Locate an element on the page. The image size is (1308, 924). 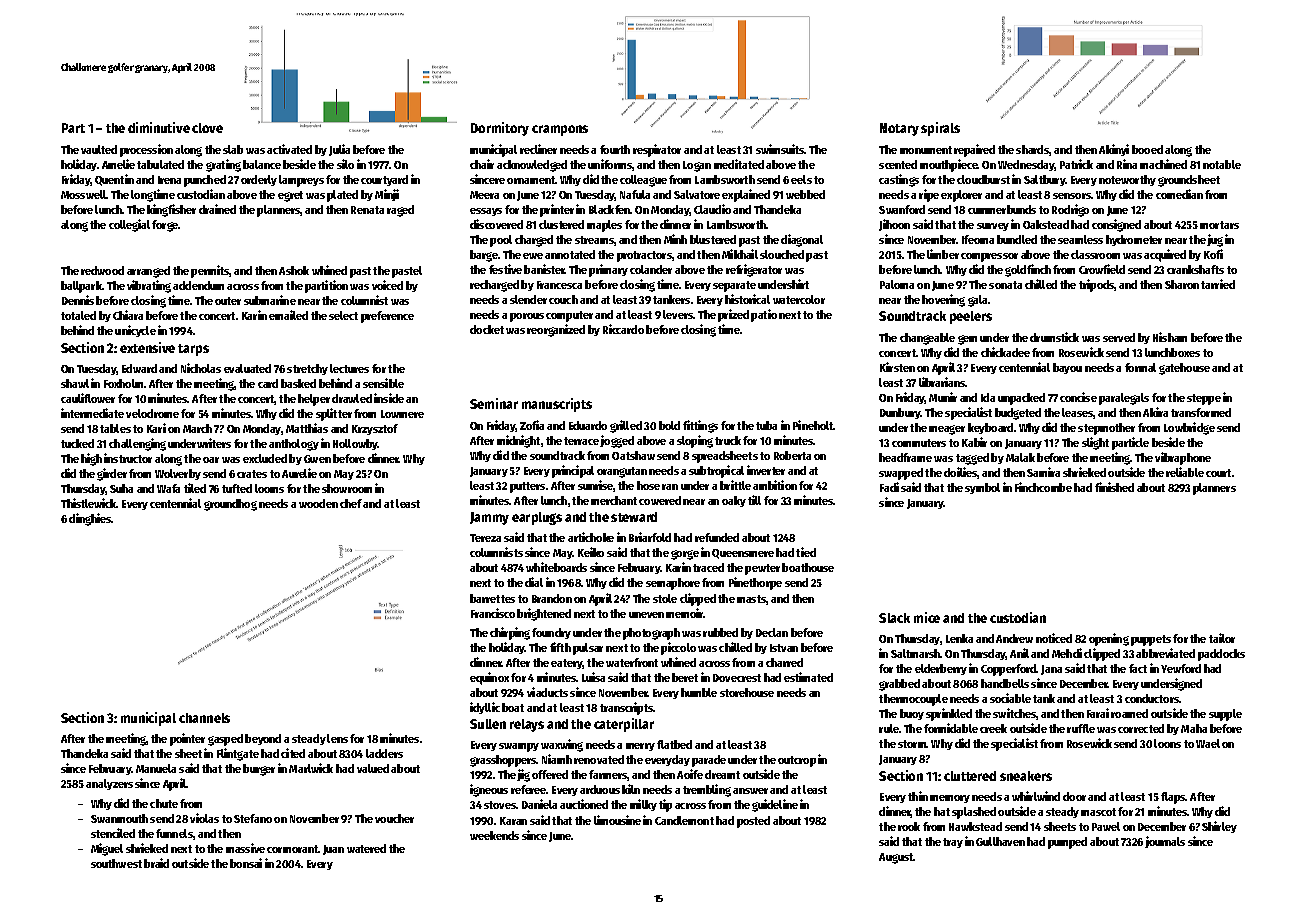
spirals is located at coordinates (940, 129).
